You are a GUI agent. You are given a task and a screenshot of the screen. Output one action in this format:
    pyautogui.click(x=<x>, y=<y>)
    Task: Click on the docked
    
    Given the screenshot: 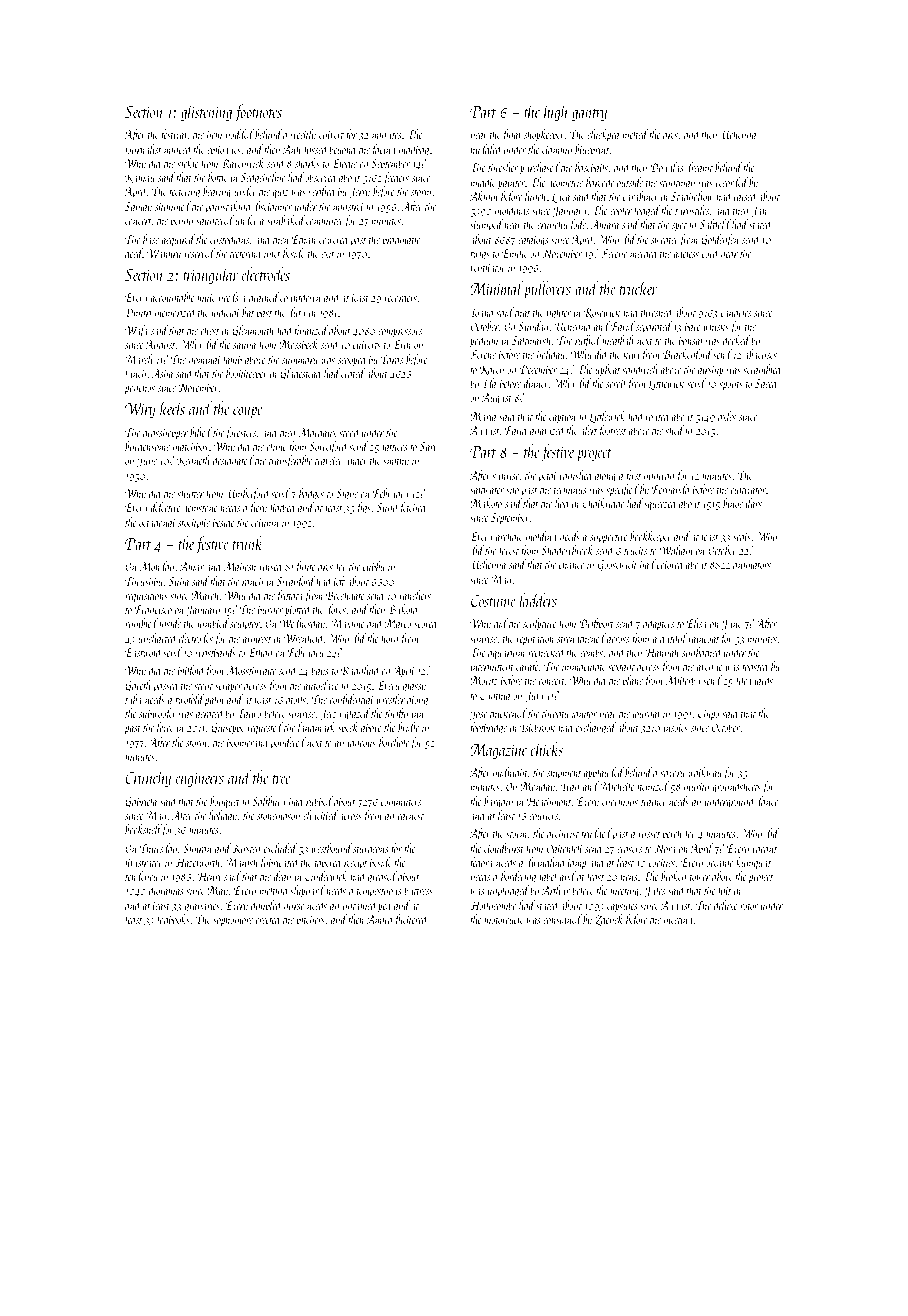 What is the action you would take?
    pyautogui.click(x=736, y=340)
